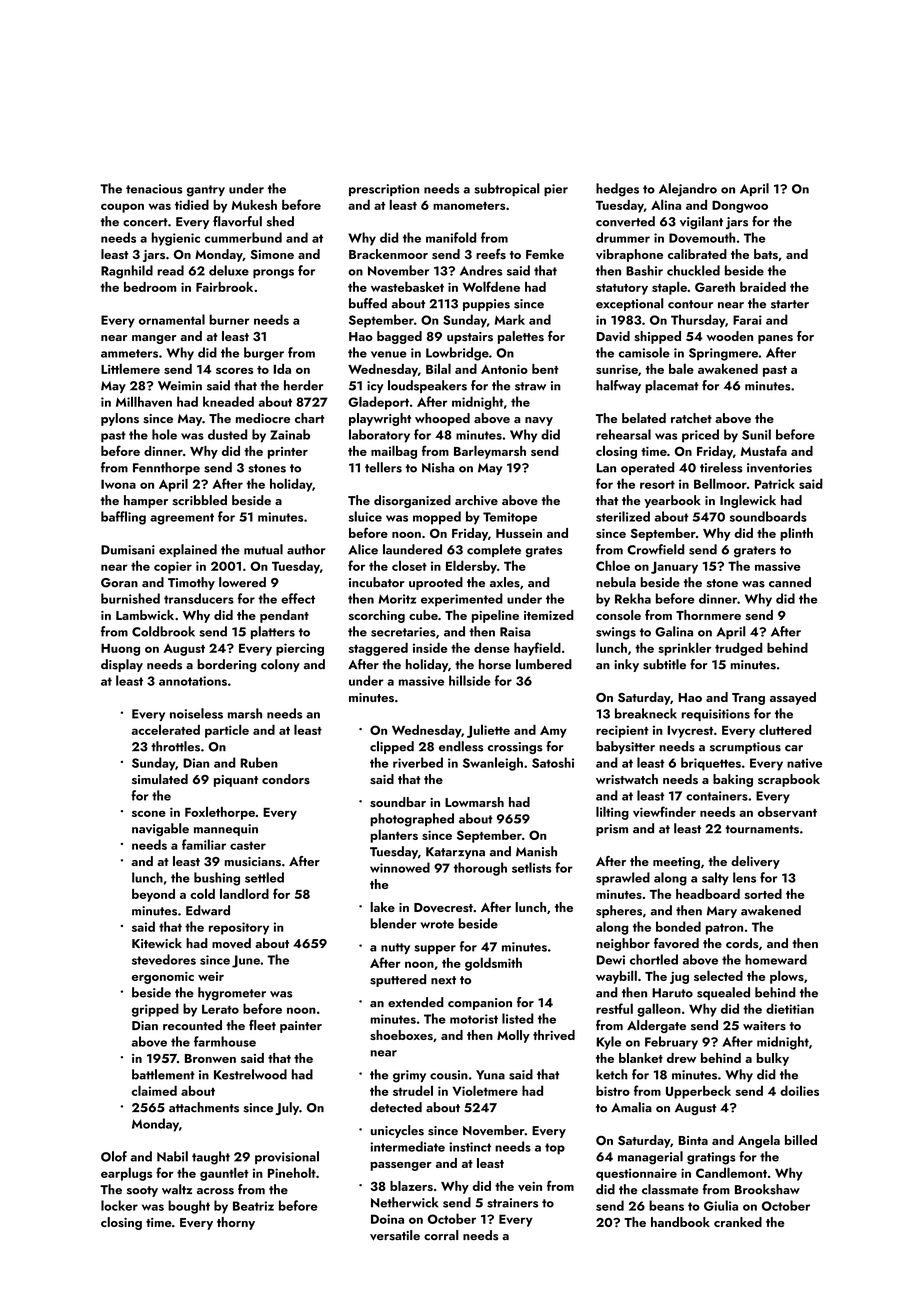 This page has height=1308, width=924. What do you see at coordinates (118, 484) in the page?
I see `Iwona` at bounding box center [118, 484].
